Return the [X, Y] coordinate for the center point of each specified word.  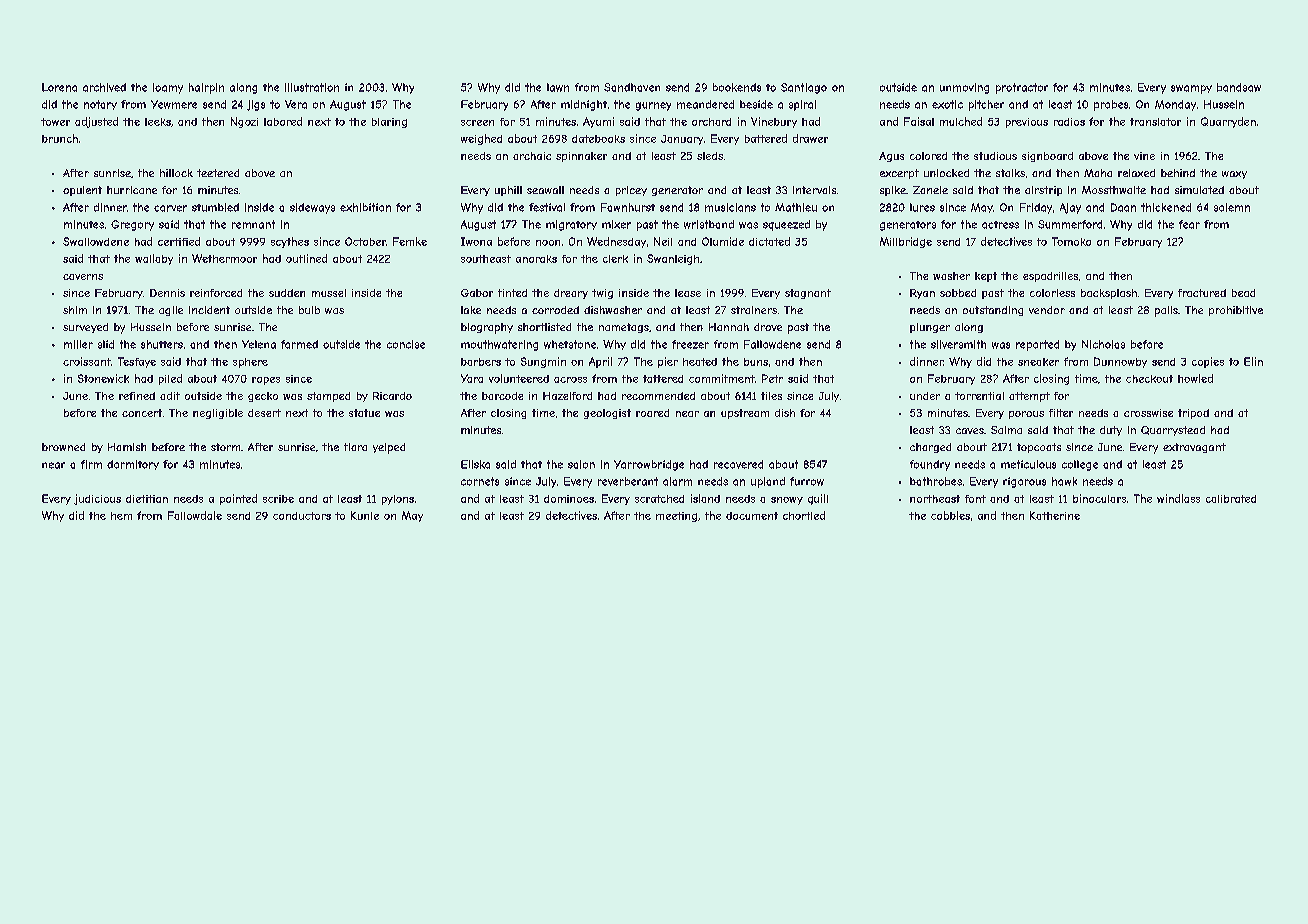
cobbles [950, 515]
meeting [676, 517]
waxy [1234, 175]
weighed [481, 139]
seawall [545, 190]
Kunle [365, 515]
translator [1155, 122]
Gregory [132, 225]
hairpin [206, 88]
